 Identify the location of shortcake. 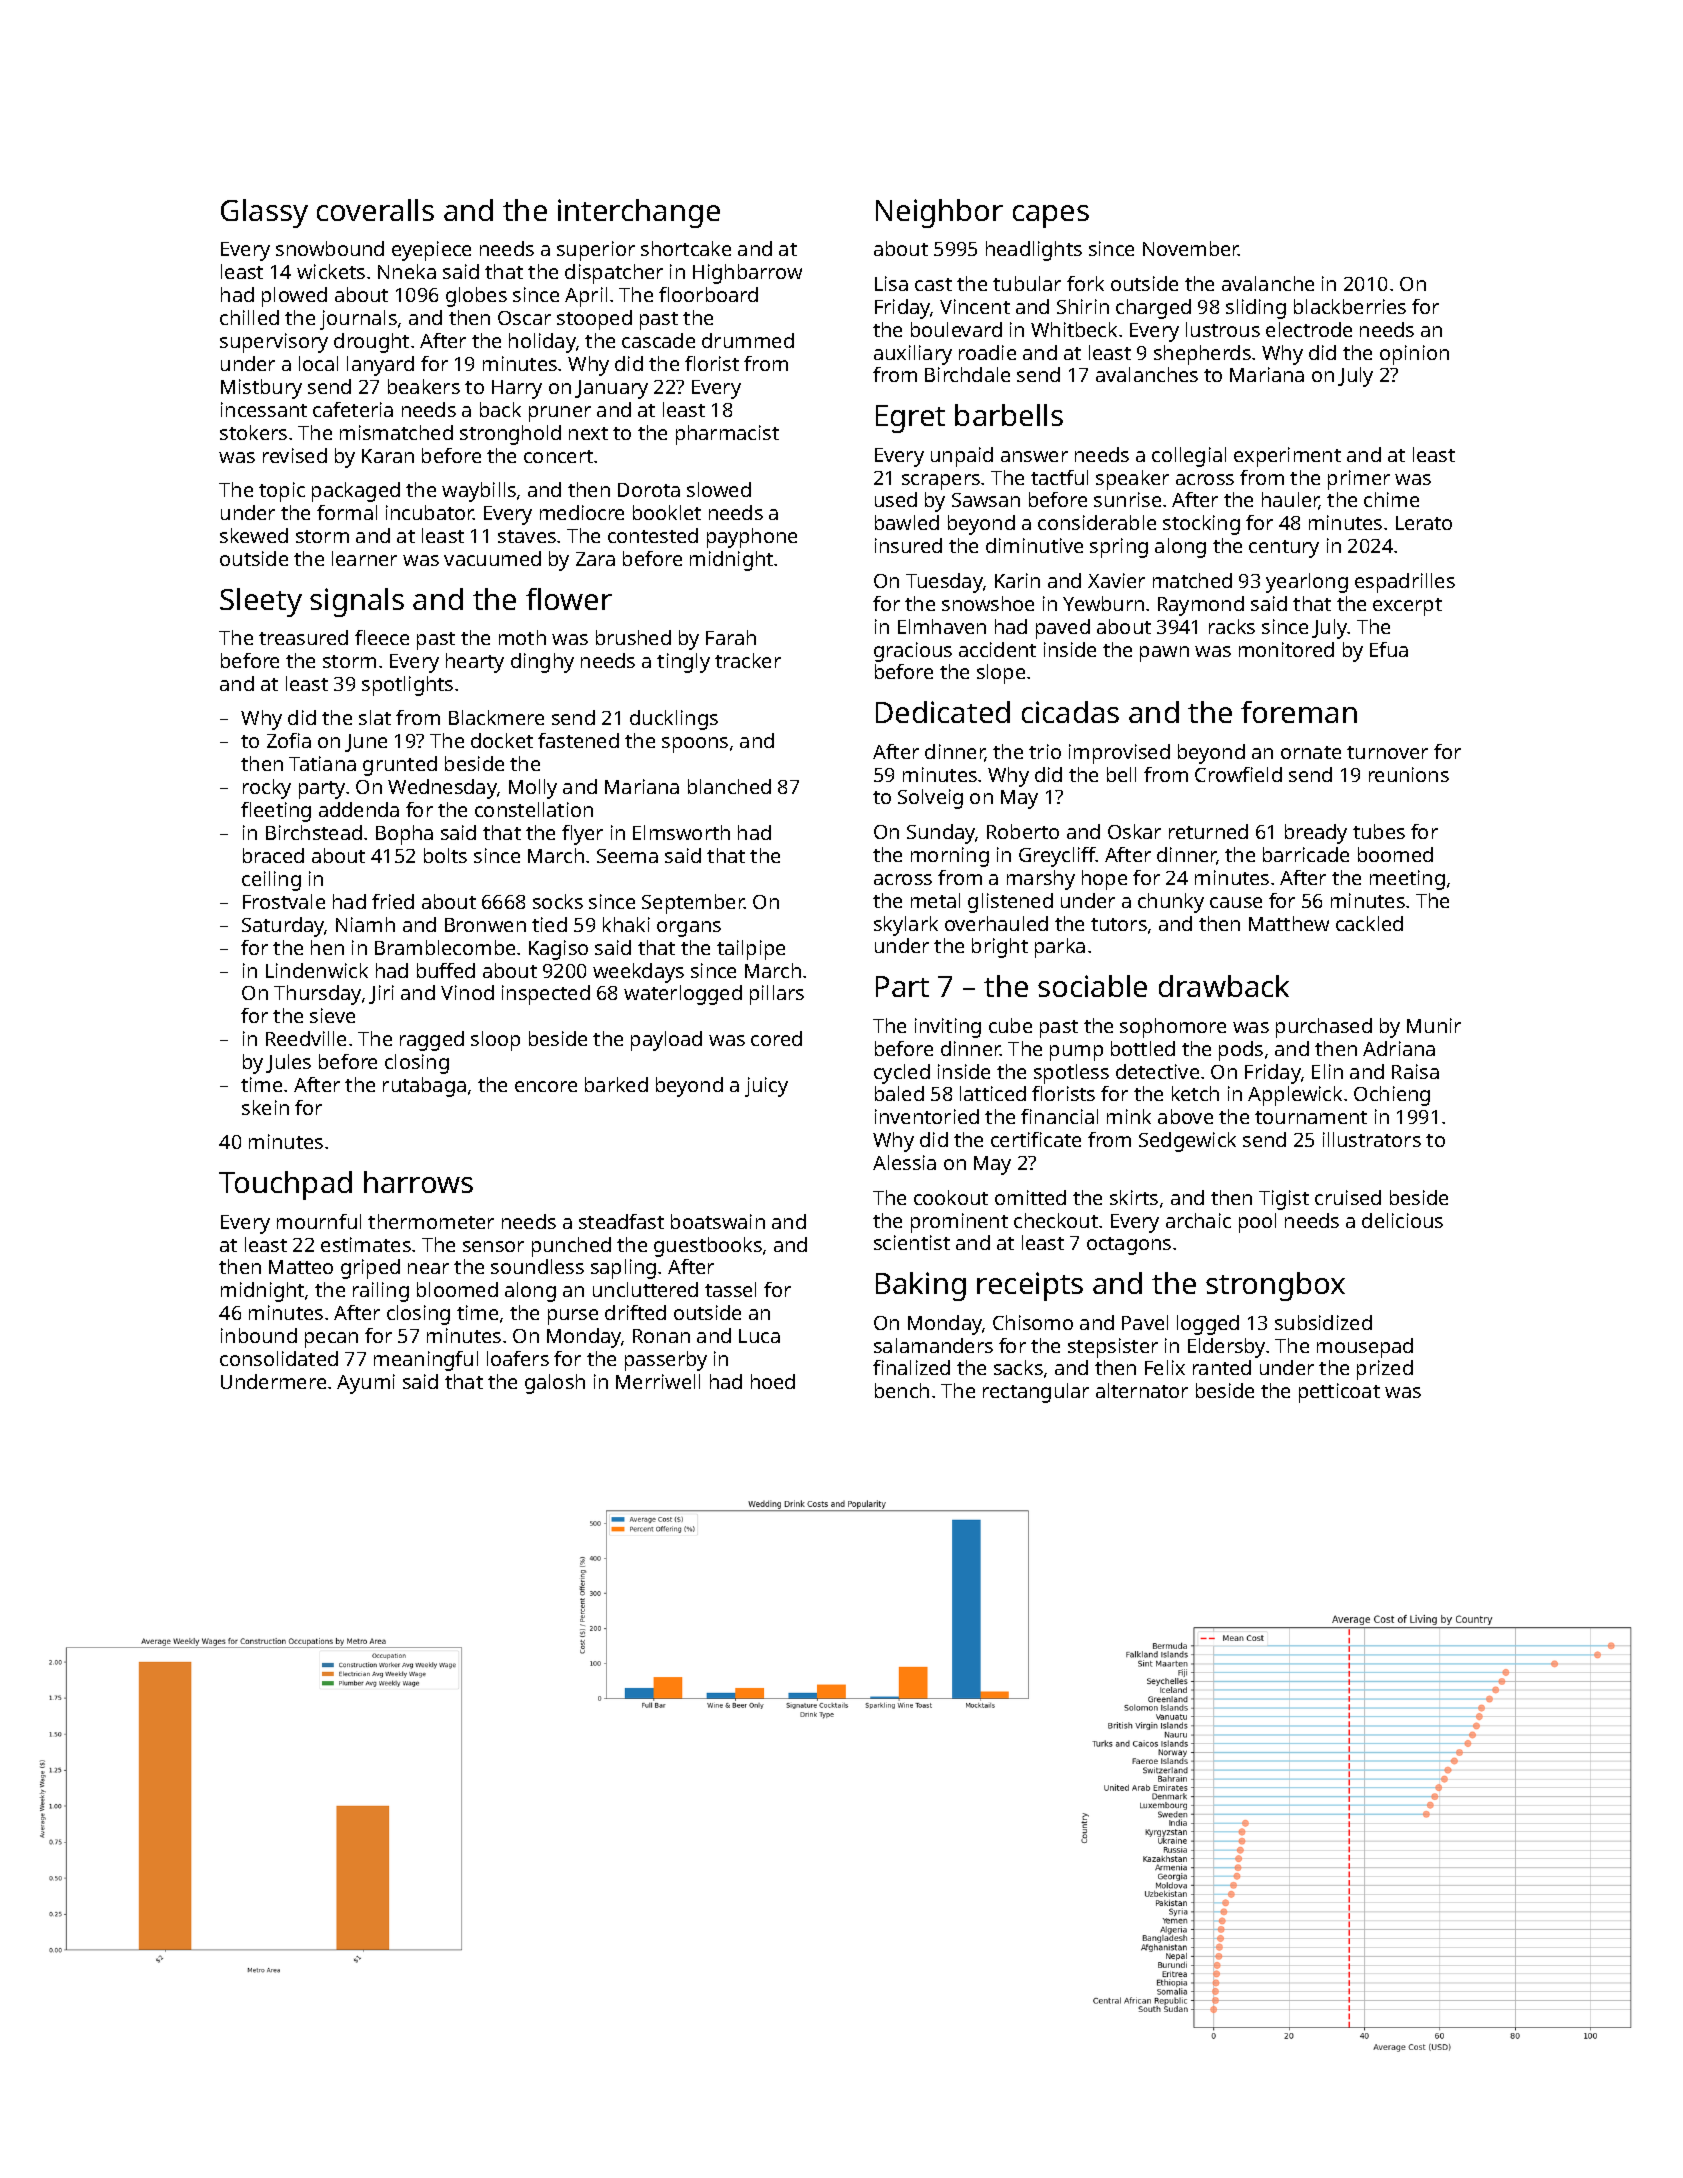
(686, 248).
